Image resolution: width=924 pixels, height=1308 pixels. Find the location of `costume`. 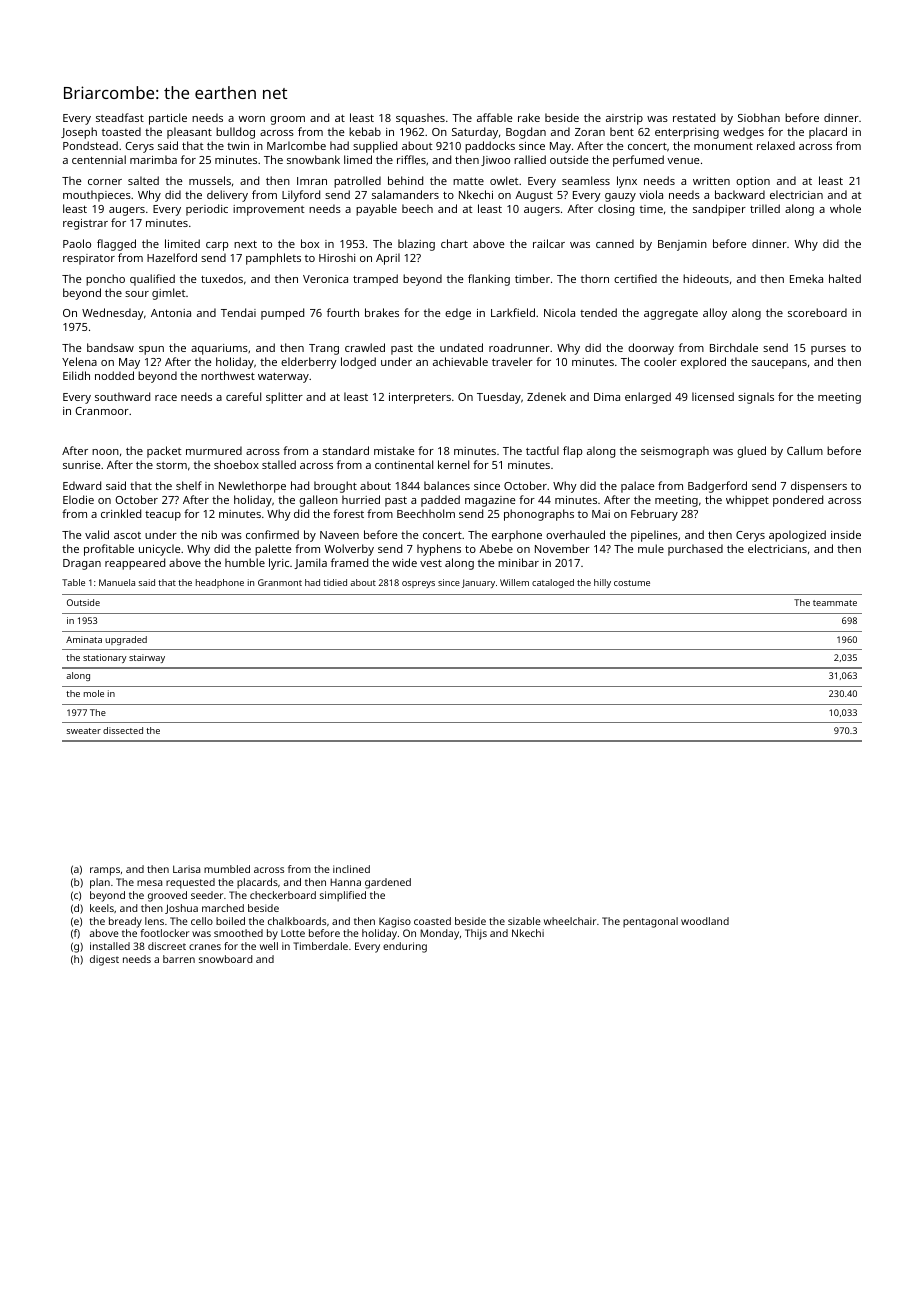

costume is located at coordinates (632, 583).
